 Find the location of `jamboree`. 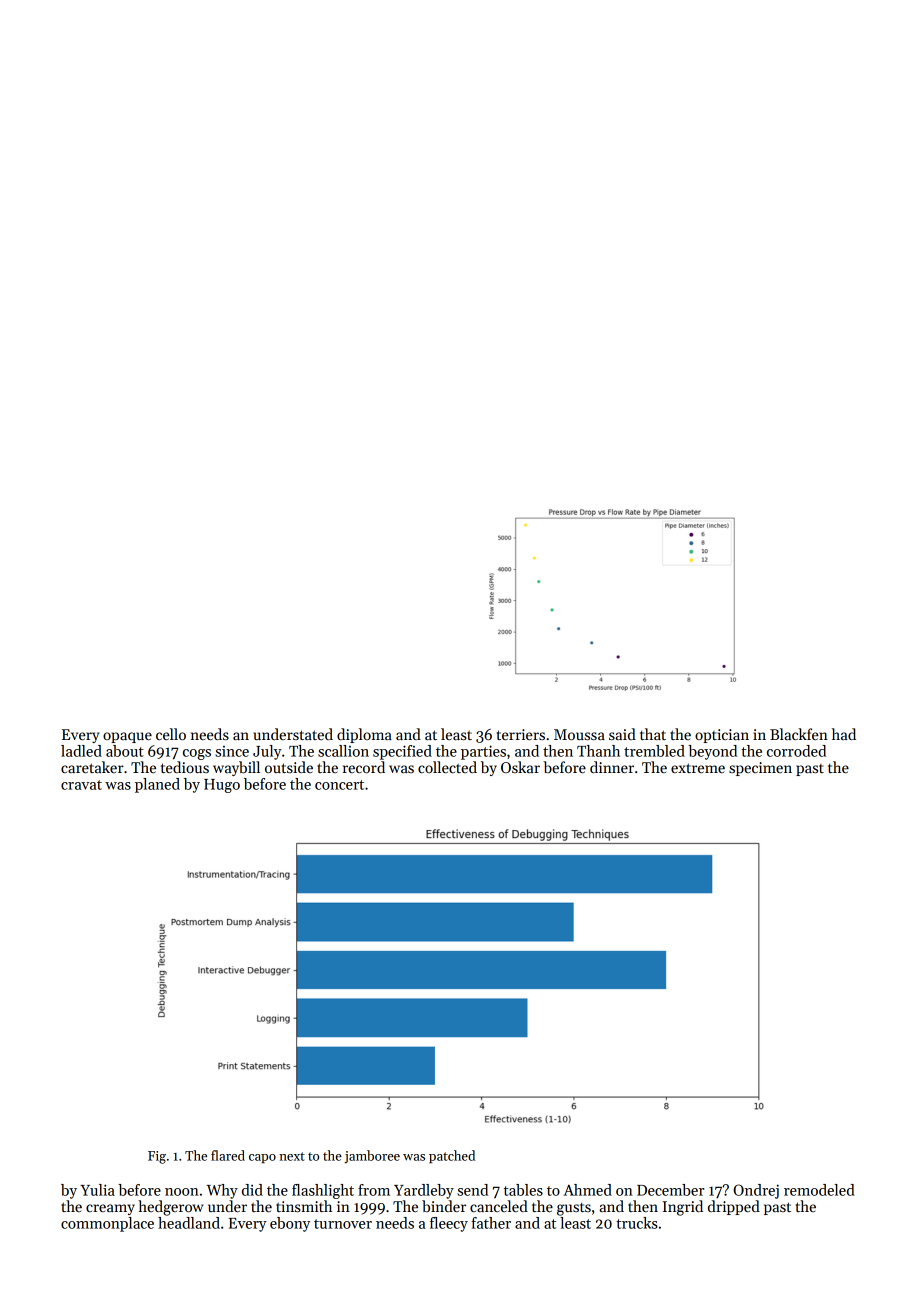

jamboree is located at coordinates (372, 1157).
